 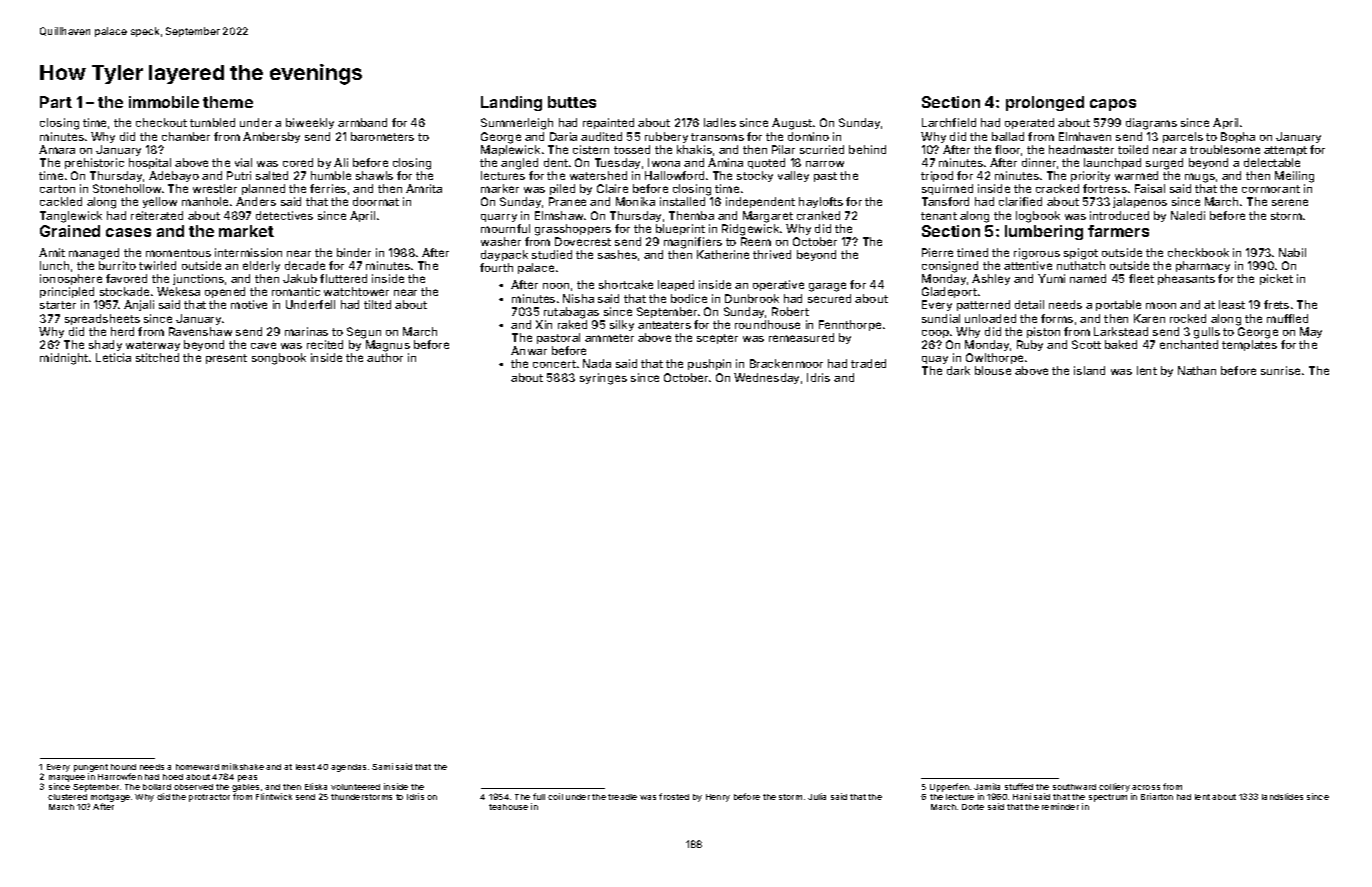 I want to click on sunrise, so click(x=1280, y=370).
